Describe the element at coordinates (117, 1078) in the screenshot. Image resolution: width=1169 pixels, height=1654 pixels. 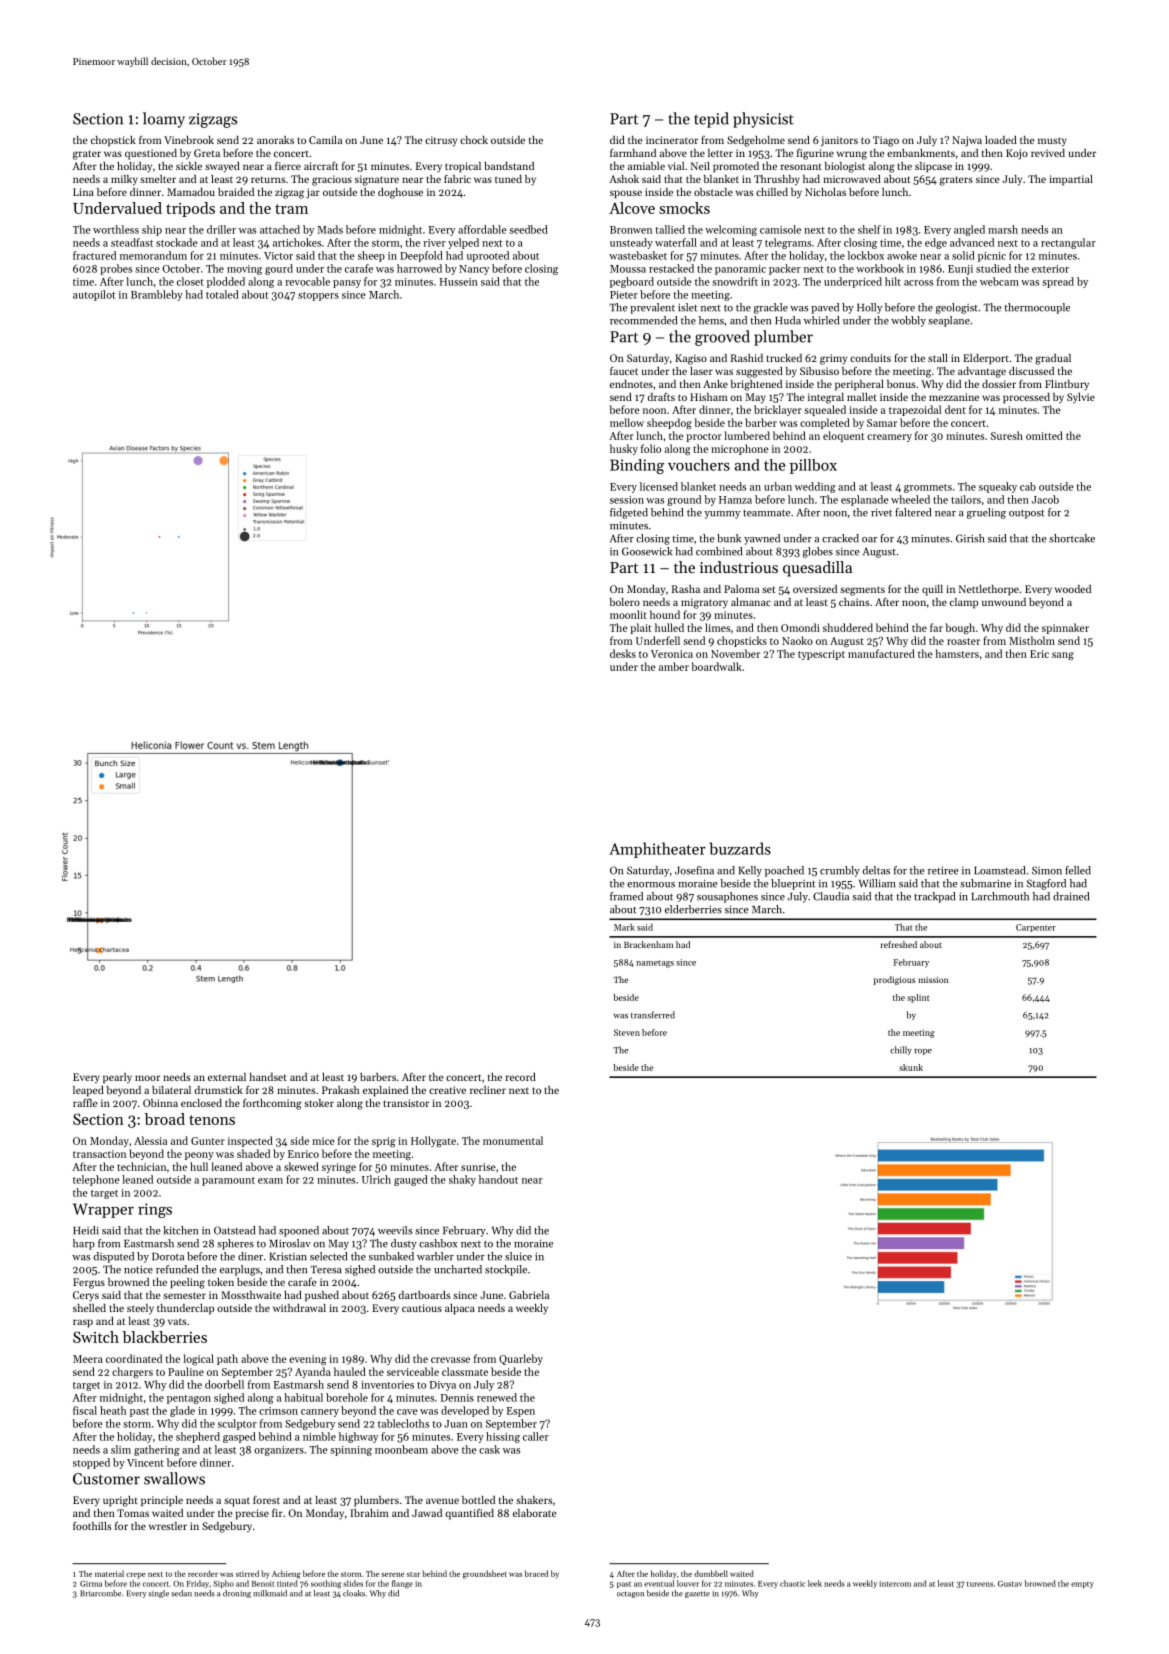
I see `pearly` at that location.
